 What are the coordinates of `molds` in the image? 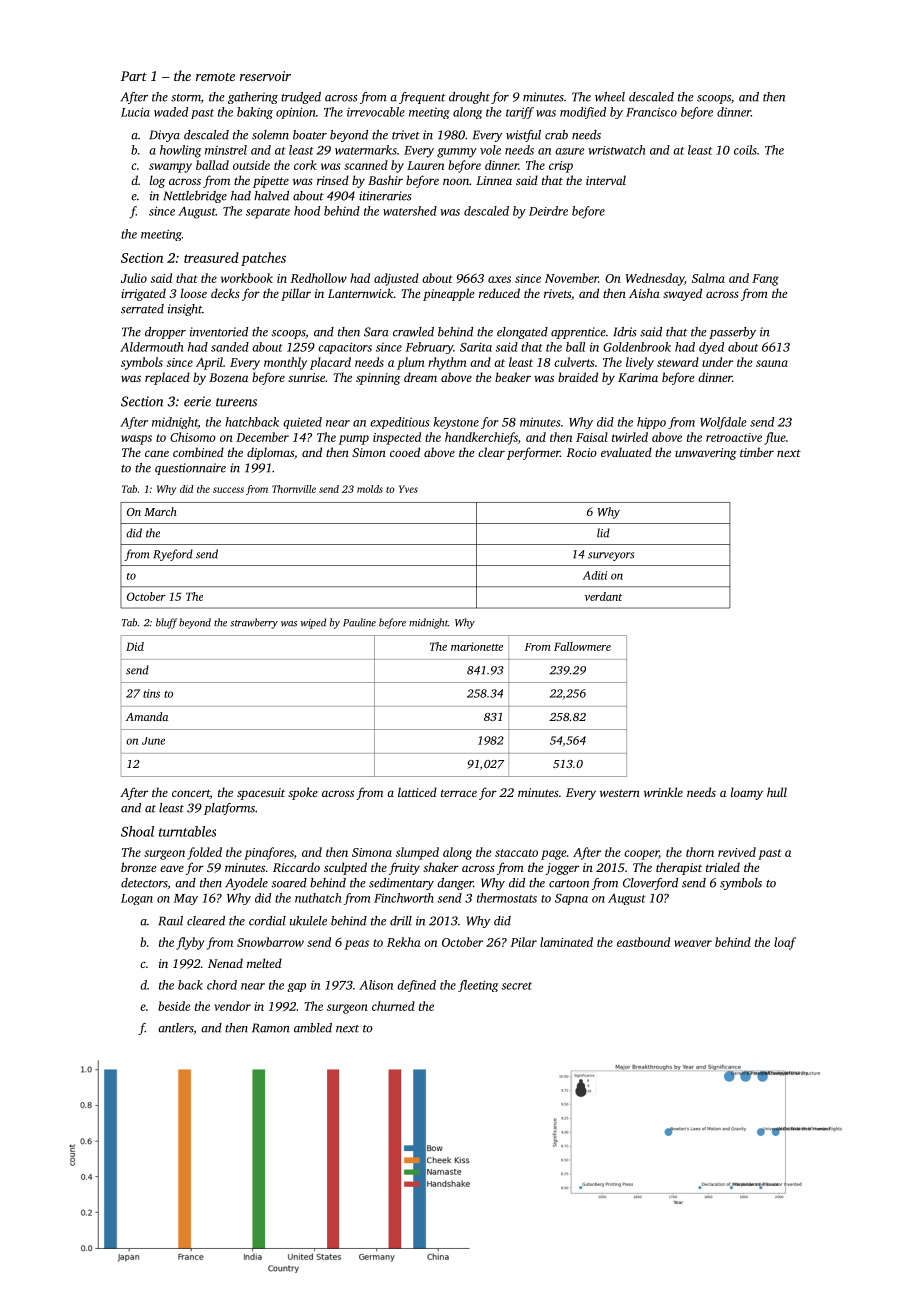 It's located at (370, 489).
